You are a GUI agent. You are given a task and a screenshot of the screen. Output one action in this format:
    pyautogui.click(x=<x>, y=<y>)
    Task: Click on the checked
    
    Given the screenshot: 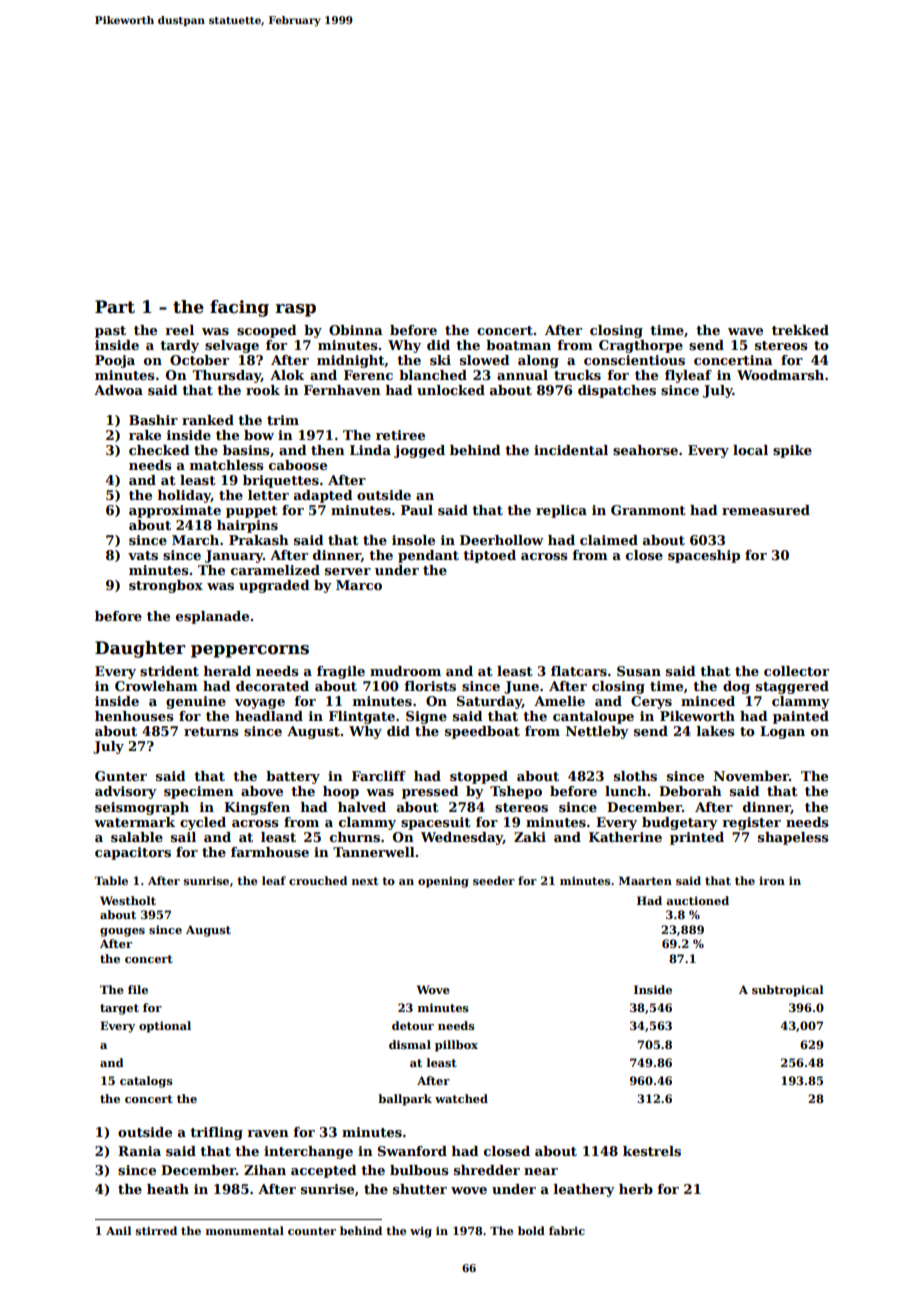 What is the action you would take?
    pyautogui.click(x=159, y=450)
